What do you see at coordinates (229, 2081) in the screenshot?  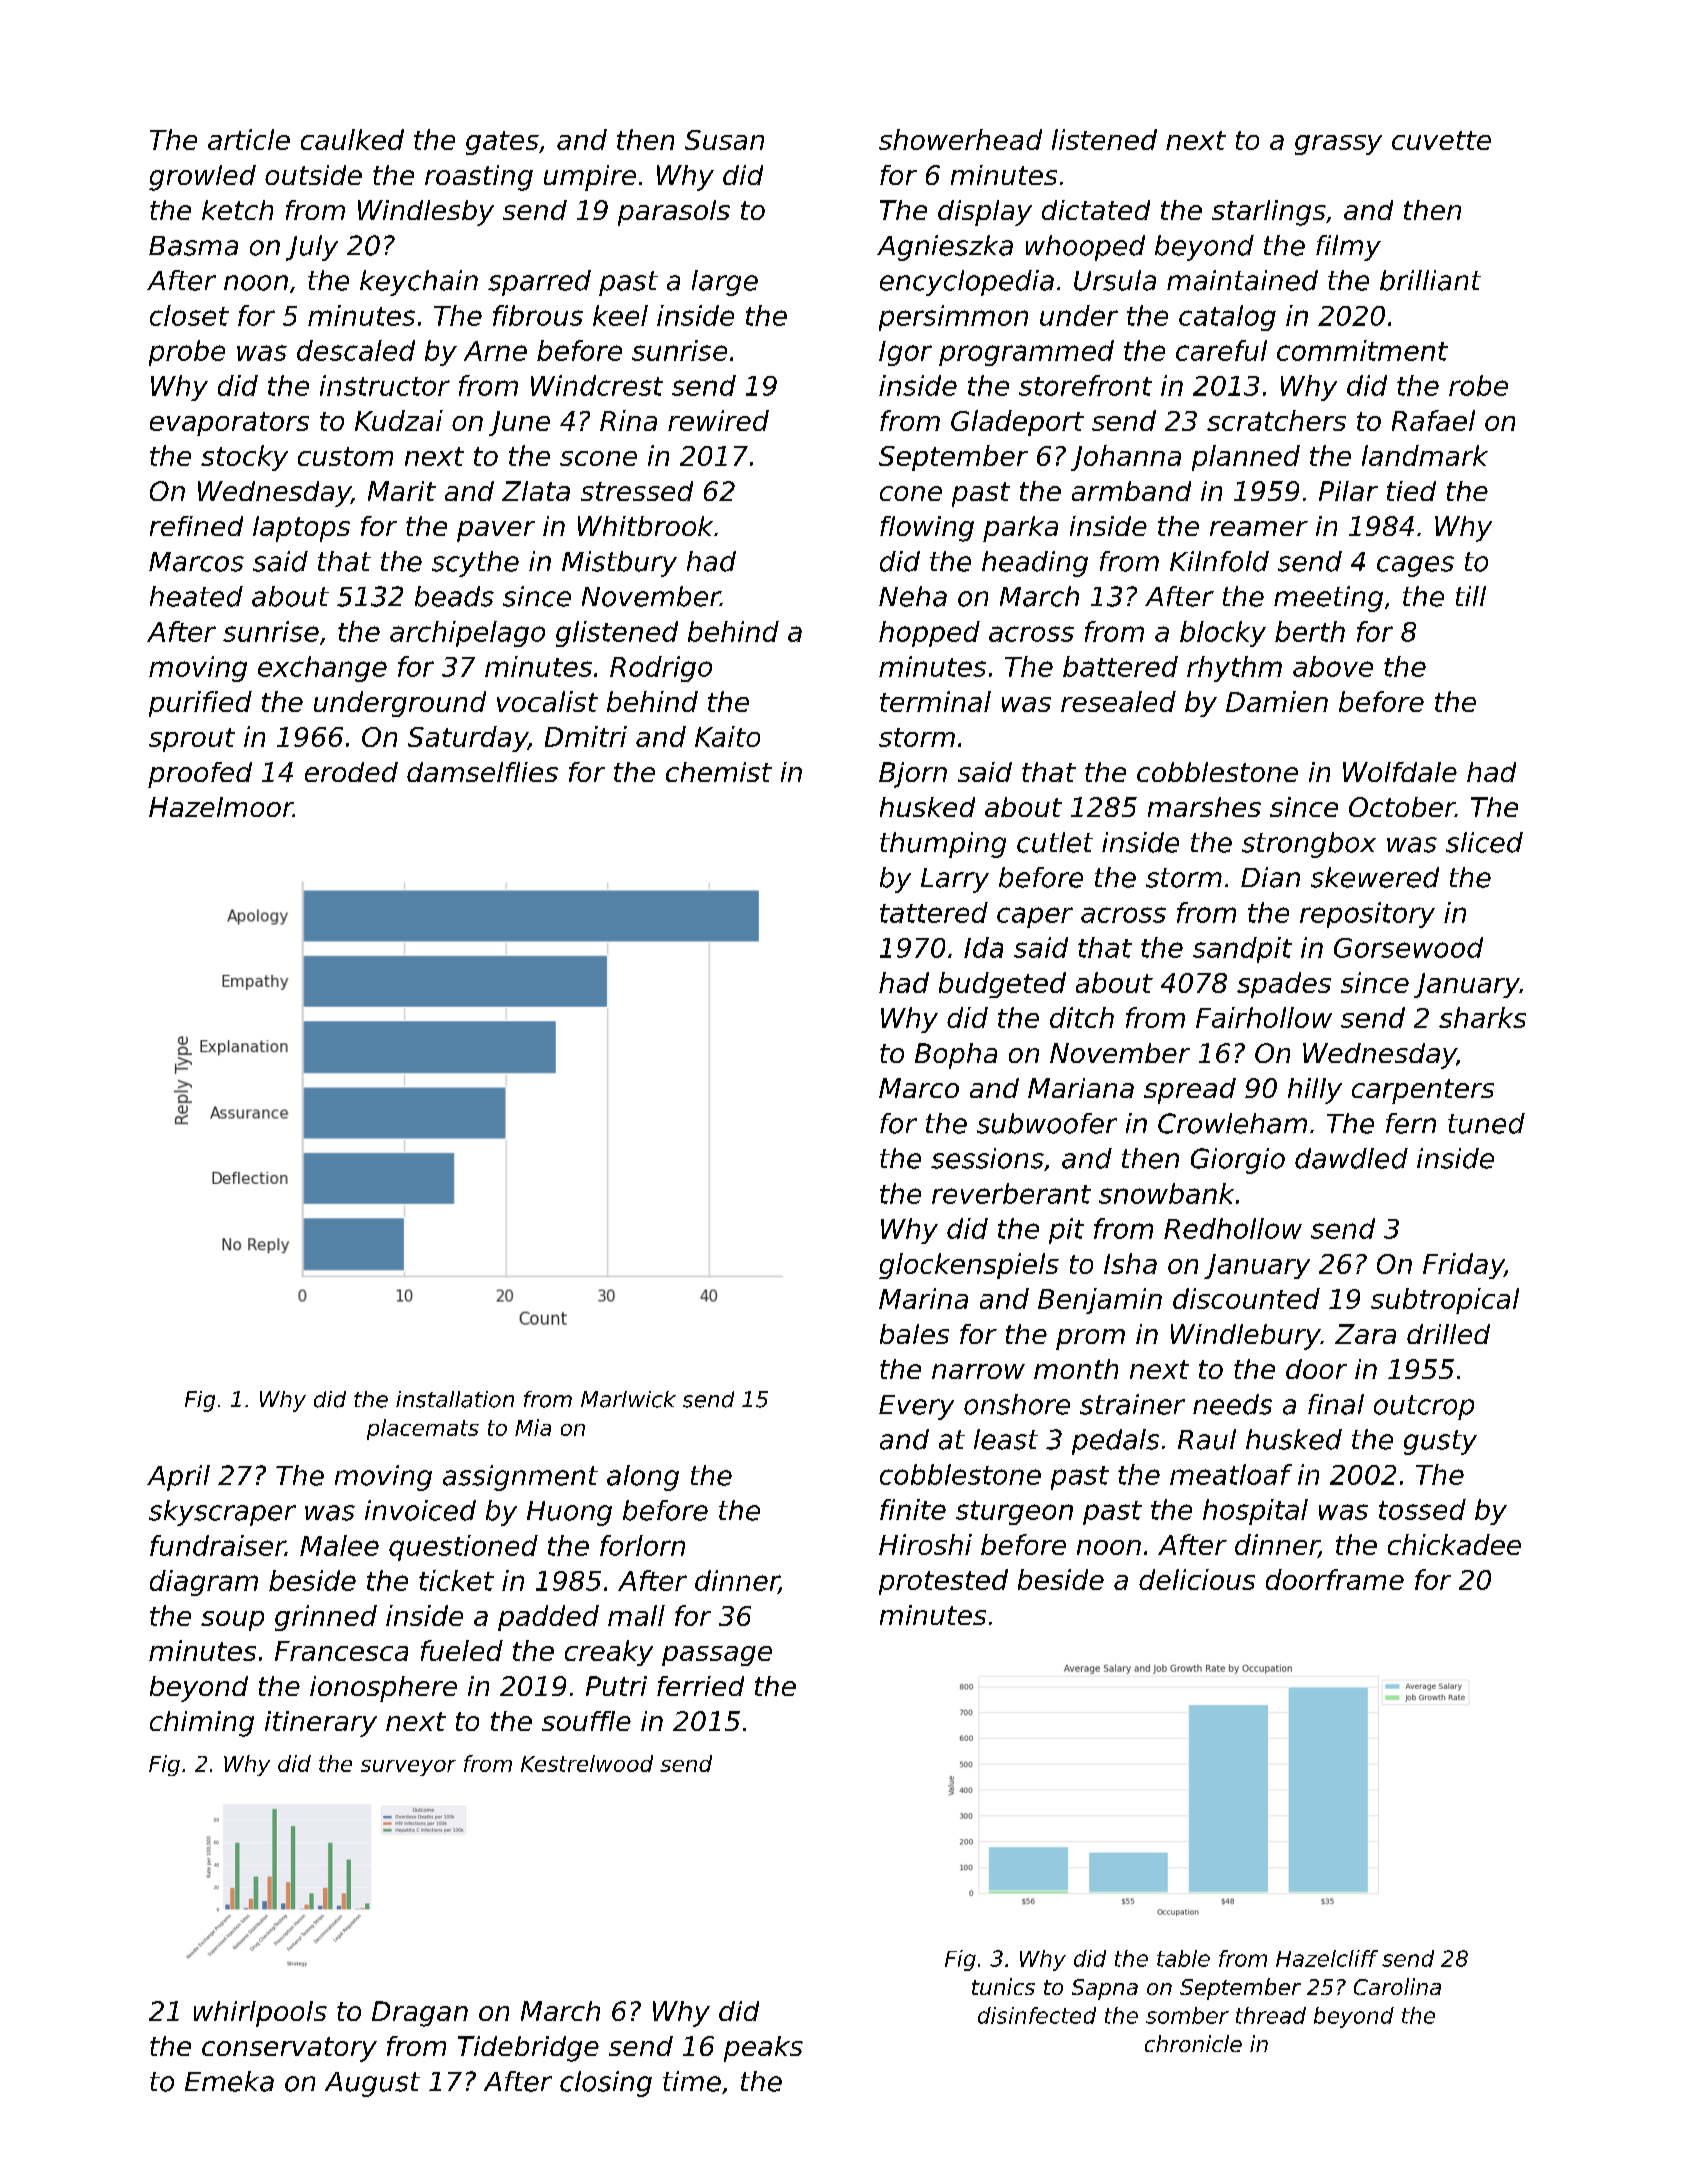 I see `Emeka` at bounding box center [229, 2081].
